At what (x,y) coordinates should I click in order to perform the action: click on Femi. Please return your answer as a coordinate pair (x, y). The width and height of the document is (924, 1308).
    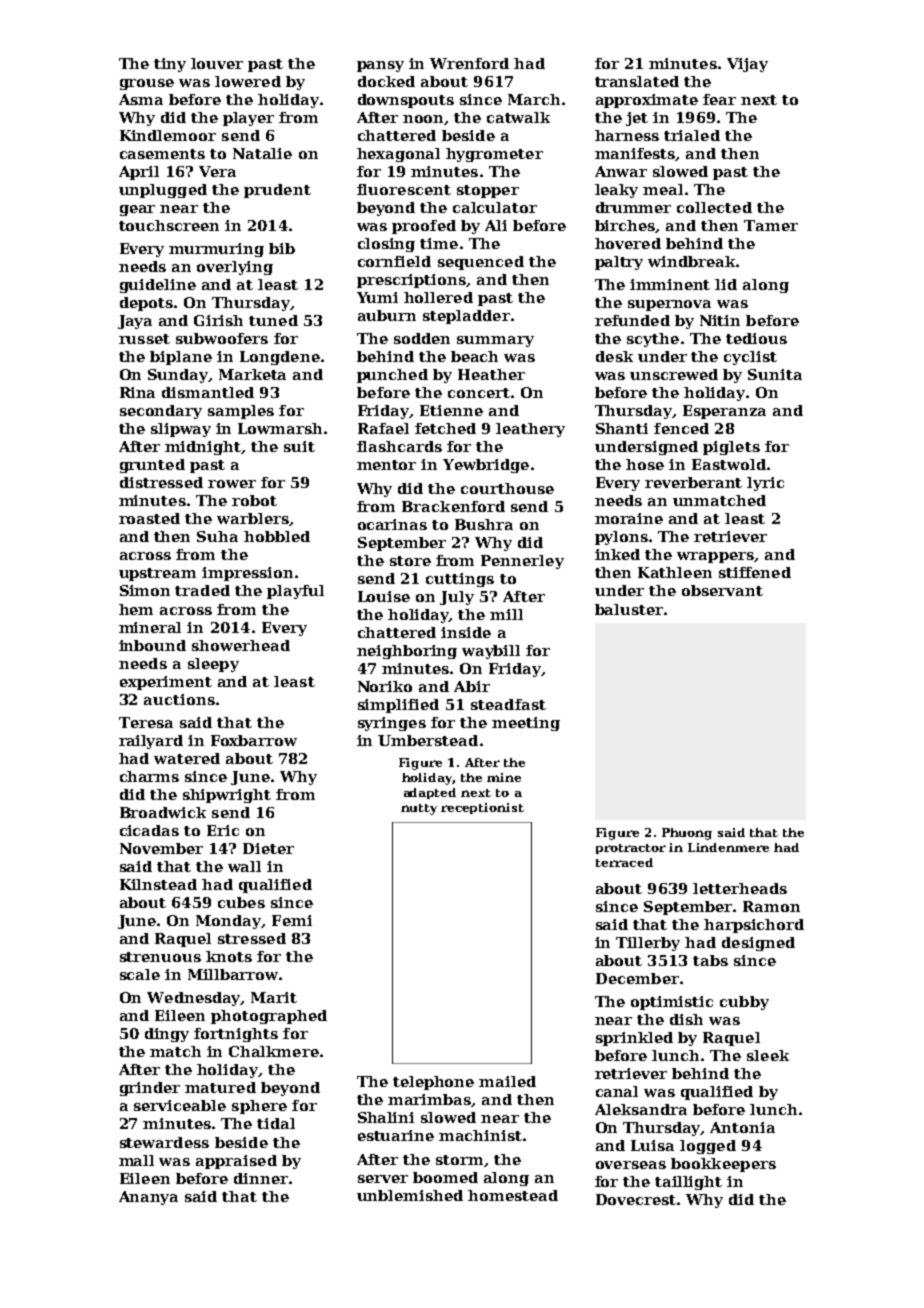
    Looking at the image, I should click on (292, 920).
